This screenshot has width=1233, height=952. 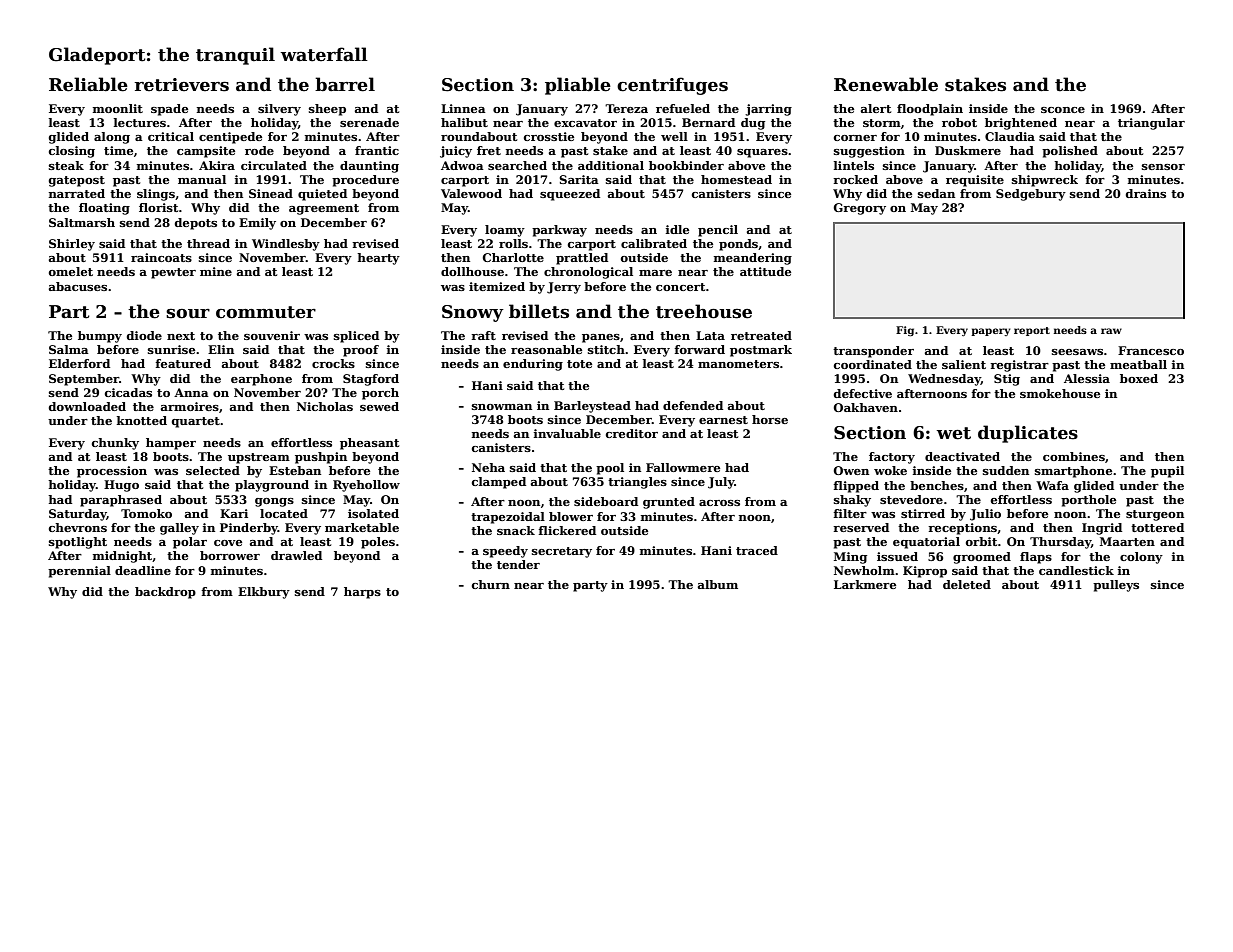 I want to click on Charlotte, so click(x=513, y=257).
